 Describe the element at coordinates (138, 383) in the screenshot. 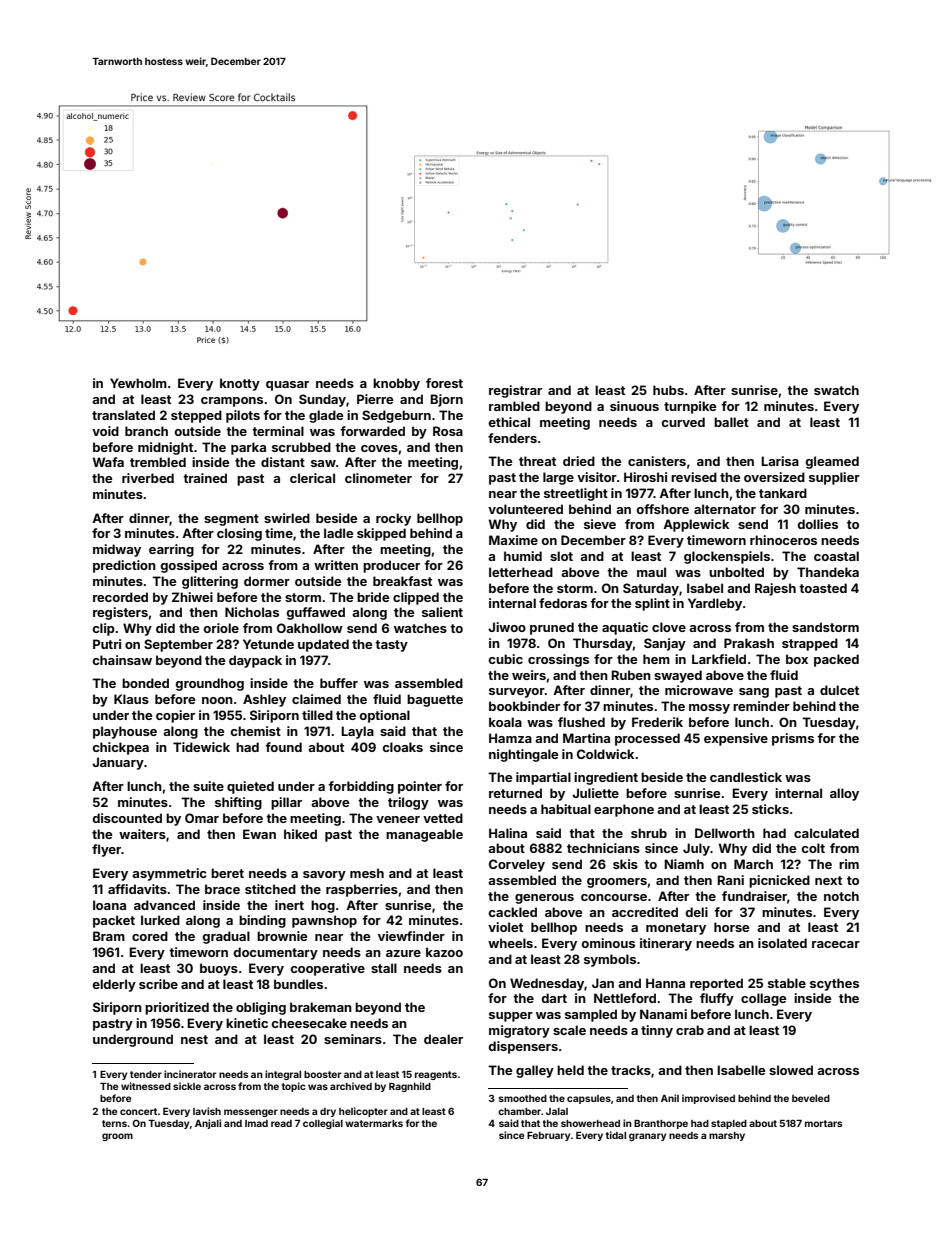

I see `Yewholm` at that location.
